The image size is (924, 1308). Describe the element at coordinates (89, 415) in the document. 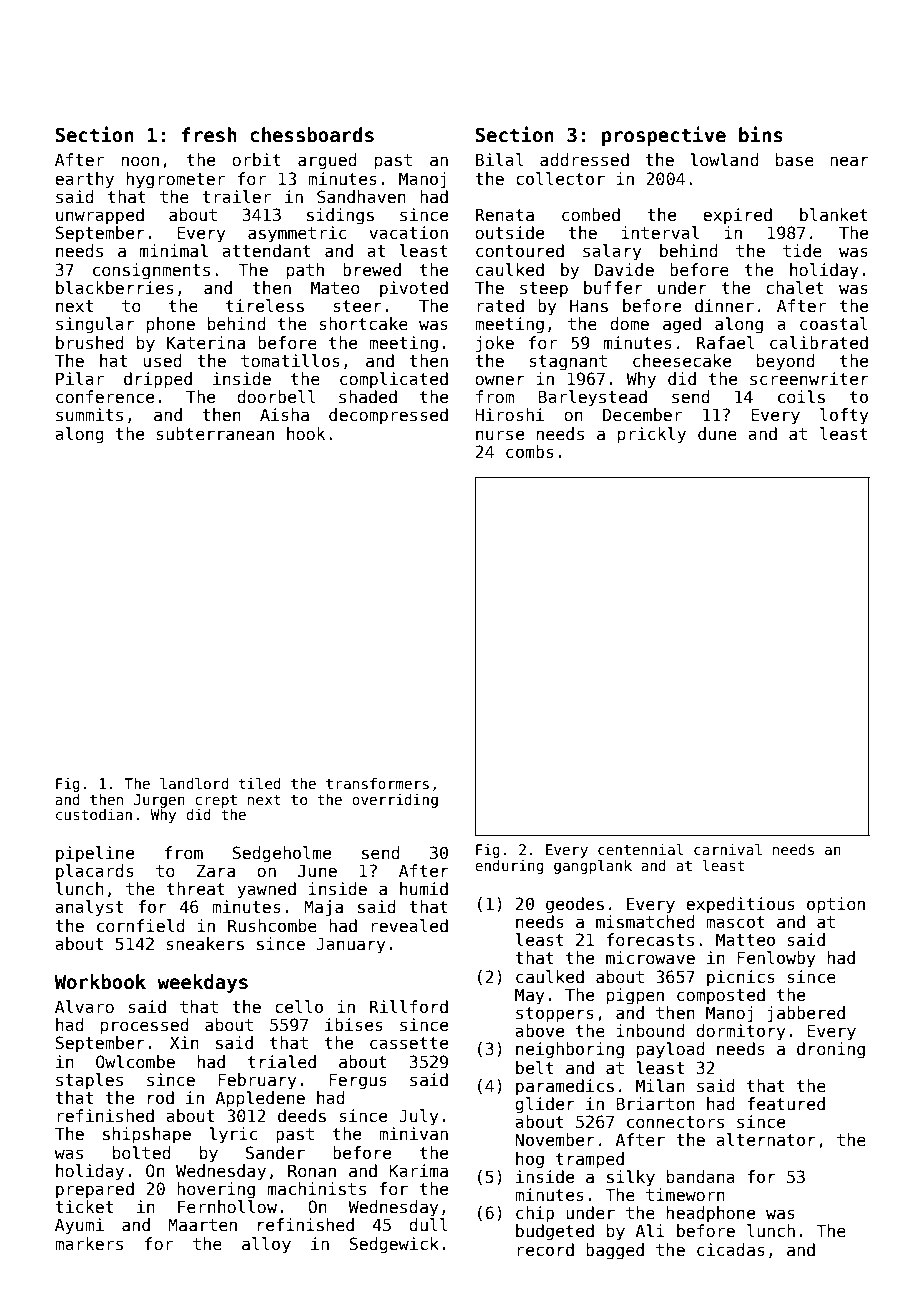

I see `summits` at that location.
